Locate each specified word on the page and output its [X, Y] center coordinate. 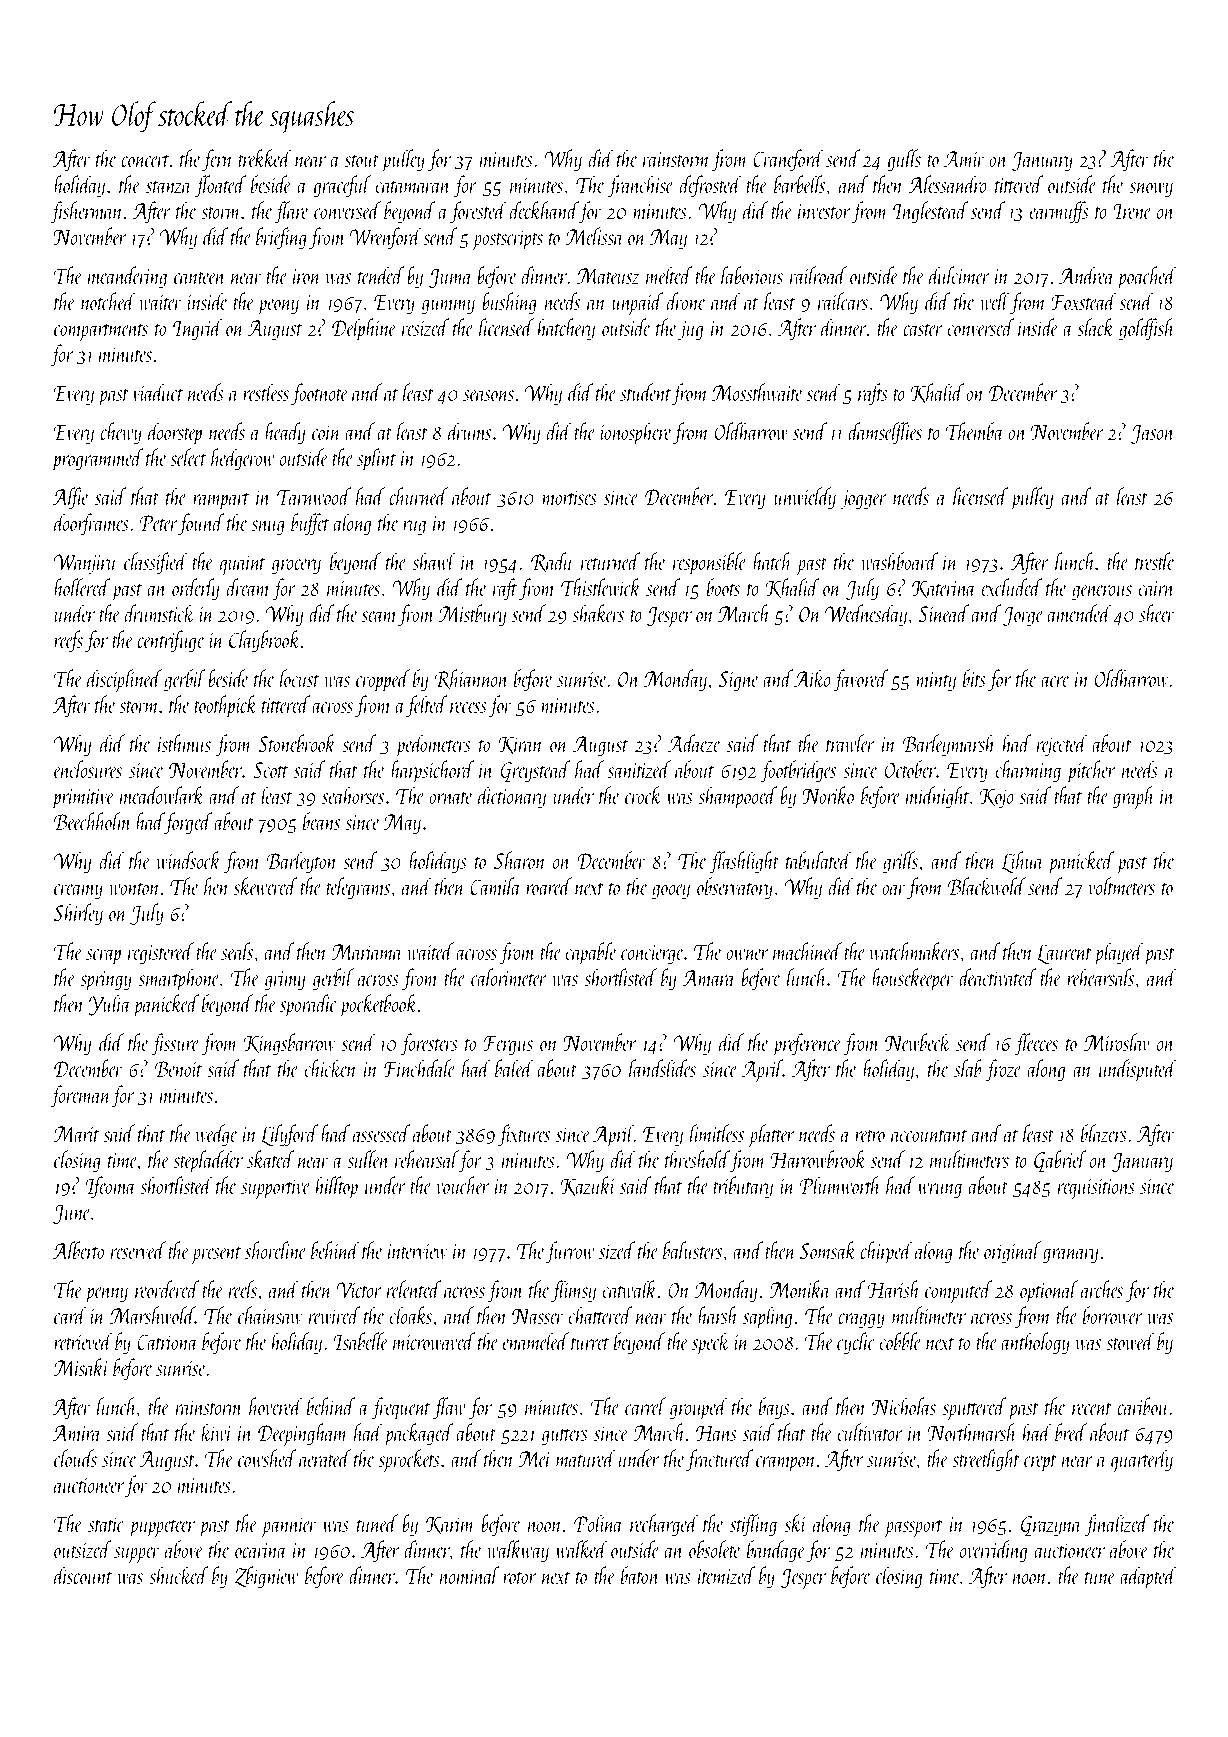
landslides [662, 1068]
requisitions [1096, 1189]
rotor [519, 1578]
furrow [570, 1252]
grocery [296, 567]
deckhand [544, 210]
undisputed [1138, 1070]
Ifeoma [111, 1187]
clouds [75, 1458]
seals [237, 951]
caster [923, 330]
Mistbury [472, 615]
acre [1055, 681]
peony [278, 307]
